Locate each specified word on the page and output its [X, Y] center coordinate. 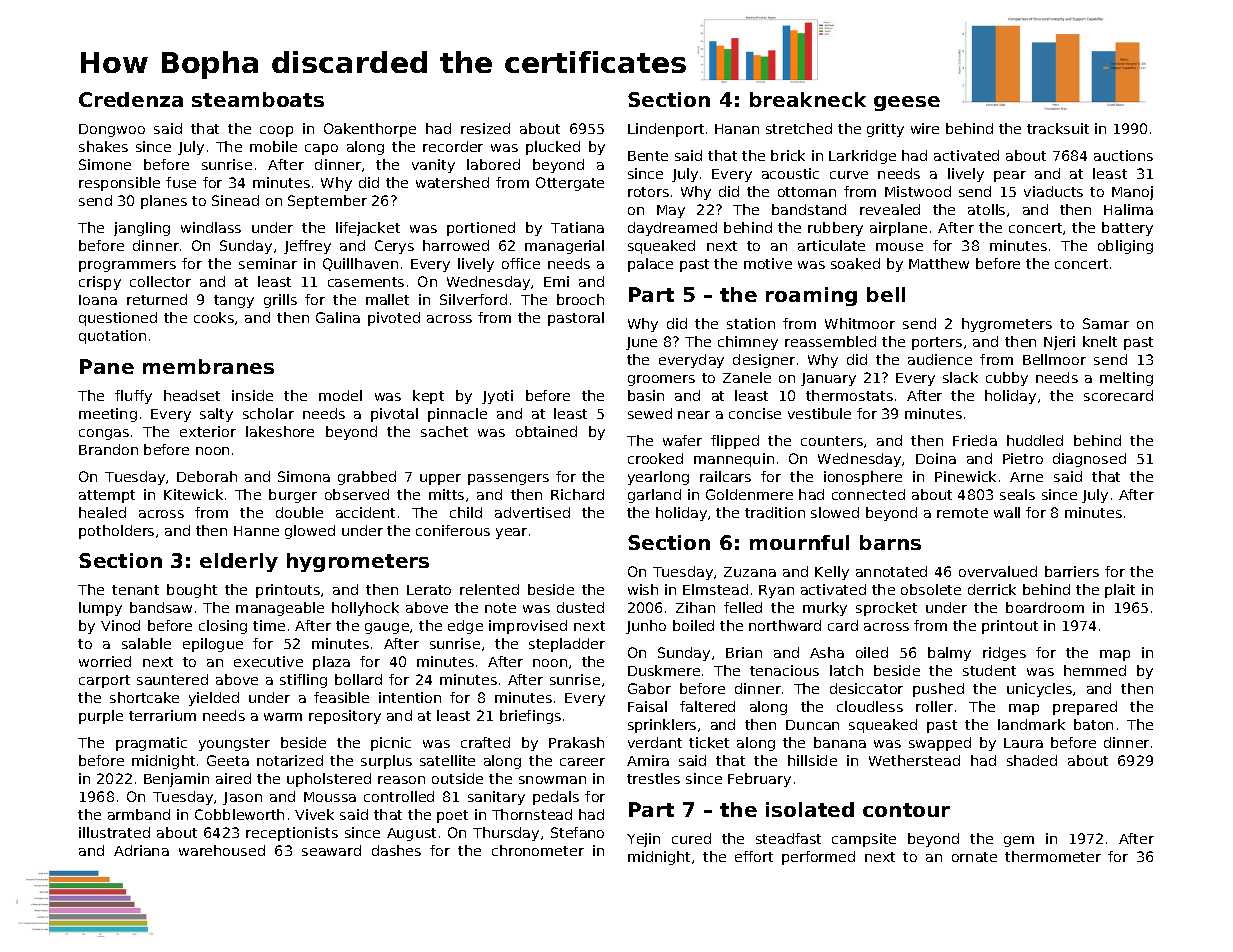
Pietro [1023, 458]
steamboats [258, 99]
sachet [444, 431]
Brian [744, 652]
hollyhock [365, 609]
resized [485, 128]
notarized [290, 760]
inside [252, 395]
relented [489, 589]
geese [907, 103]
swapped [940, 744]
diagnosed [1089, 460]
